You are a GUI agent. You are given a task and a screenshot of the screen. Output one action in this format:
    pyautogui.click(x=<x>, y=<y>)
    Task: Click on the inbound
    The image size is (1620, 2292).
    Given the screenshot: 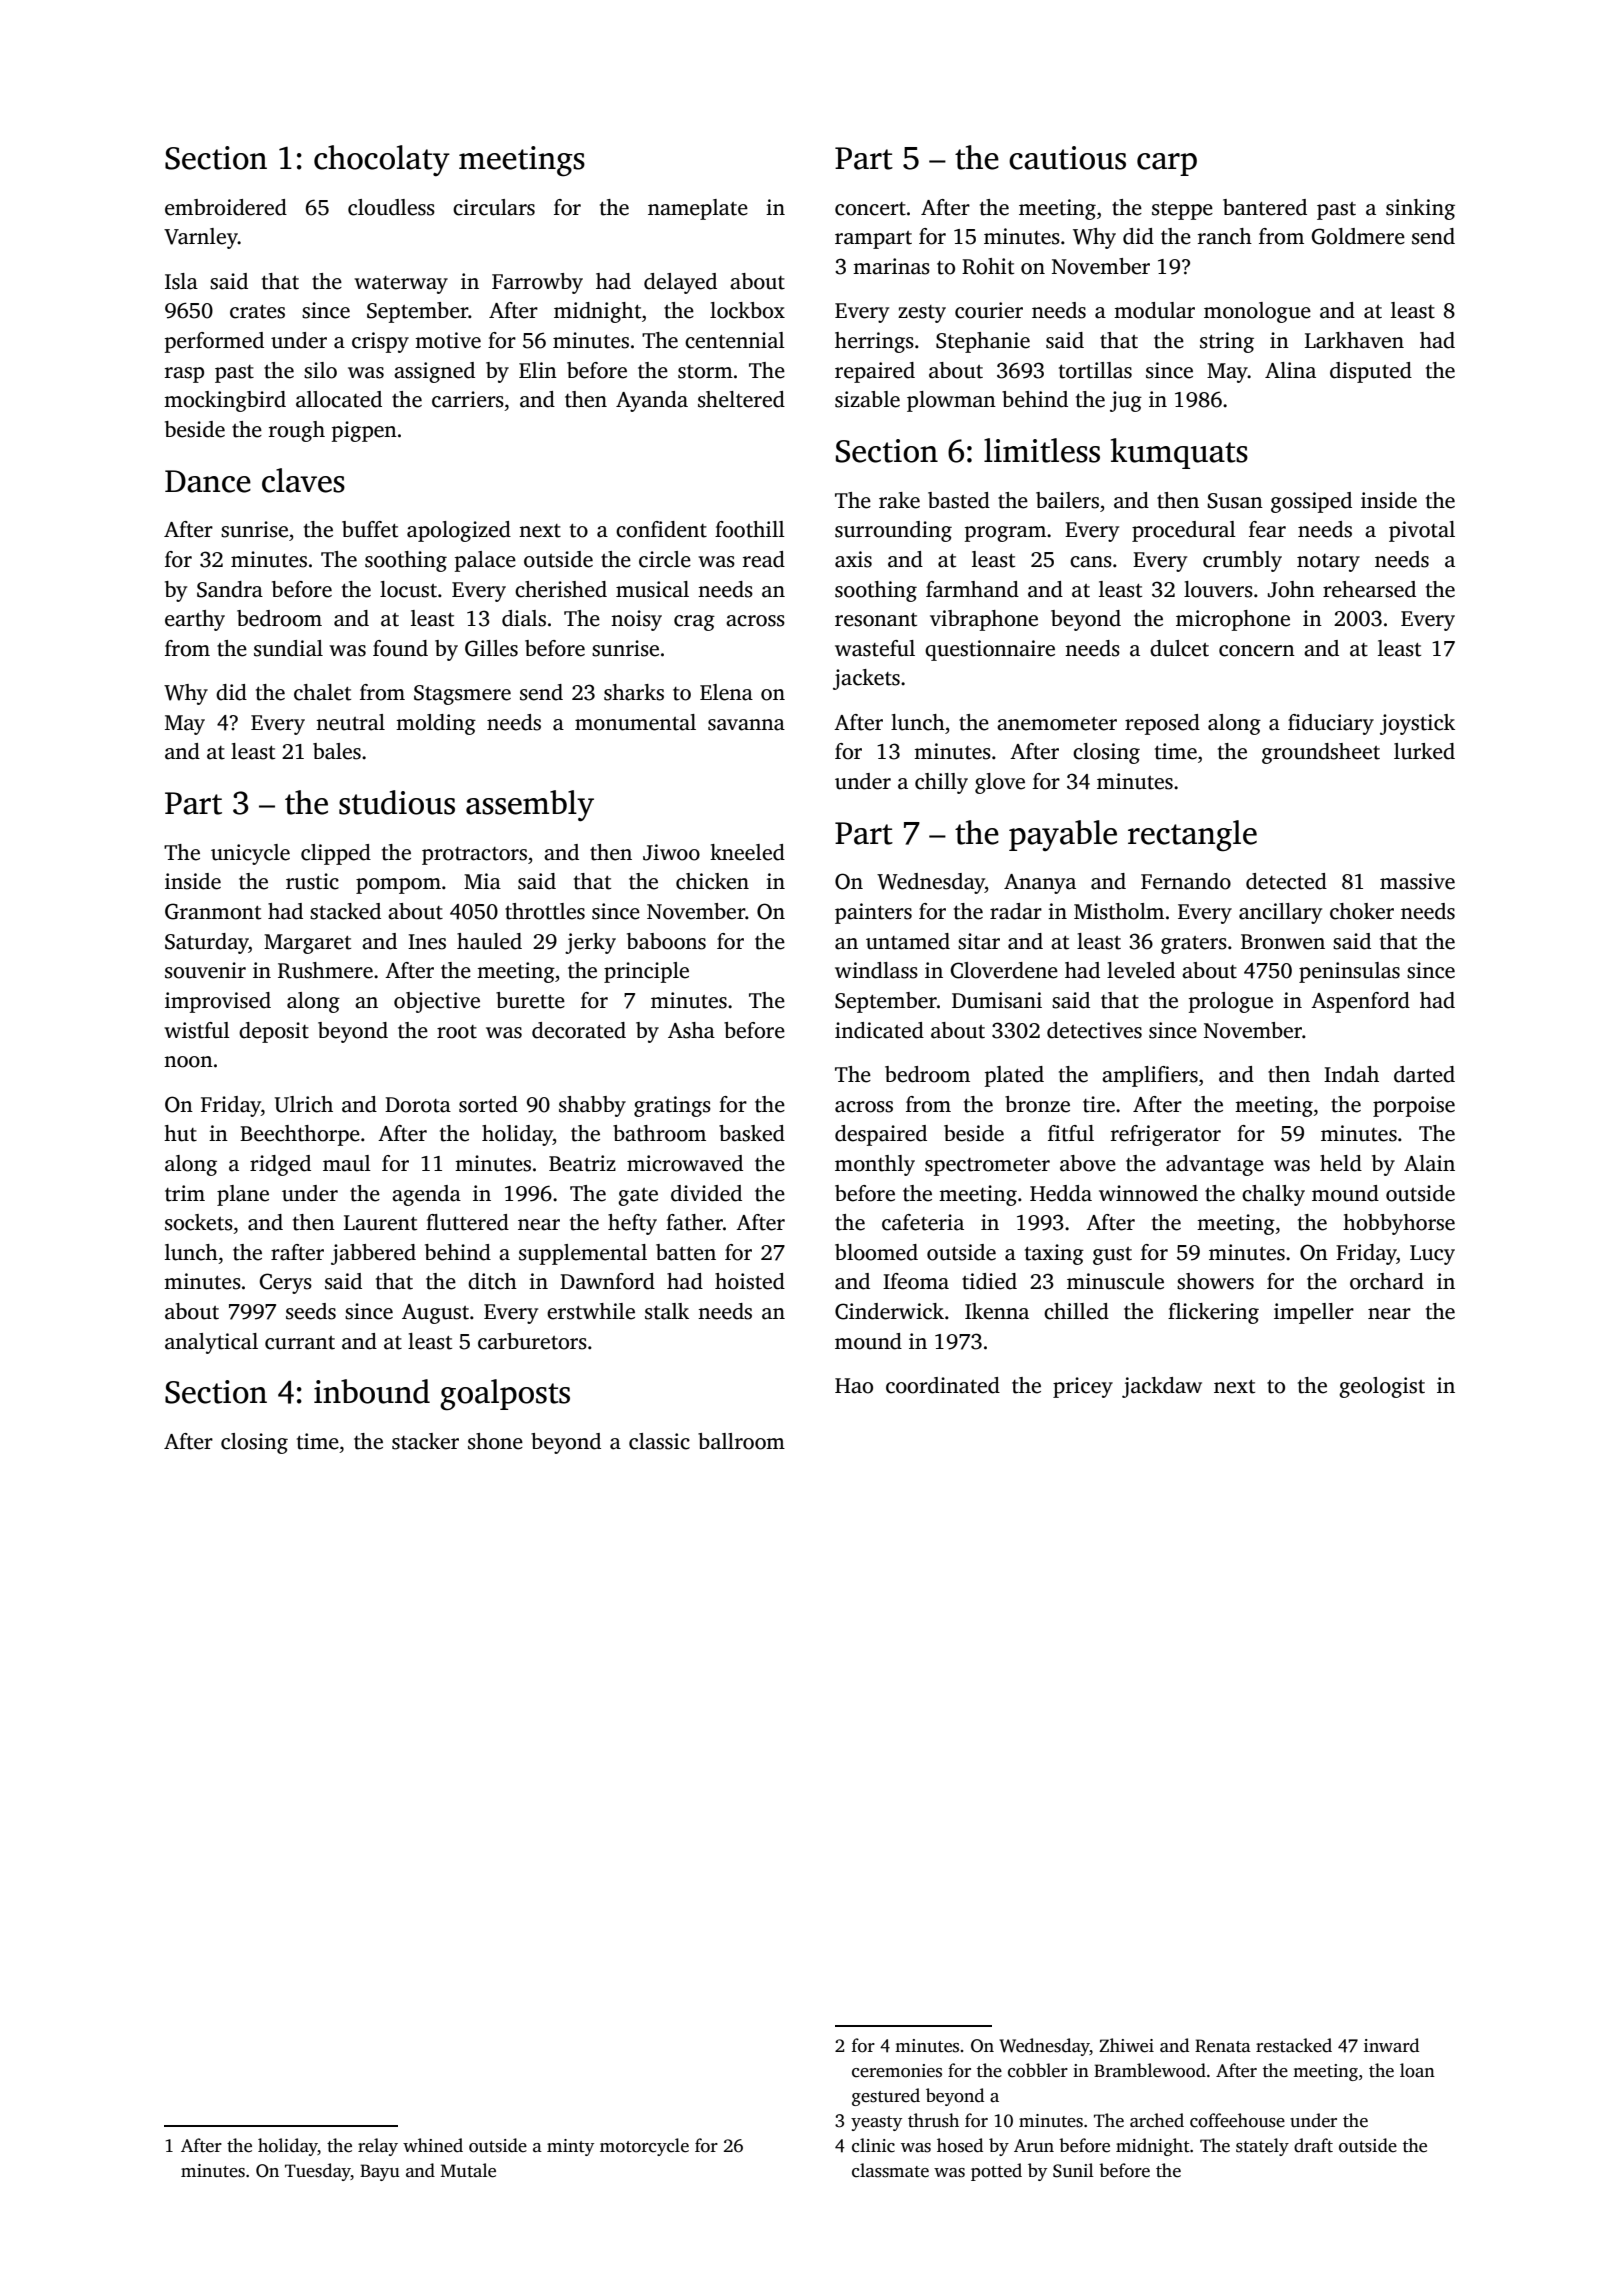 What is the action you would take?
    pyautogui.click(x=372, y=1391)
